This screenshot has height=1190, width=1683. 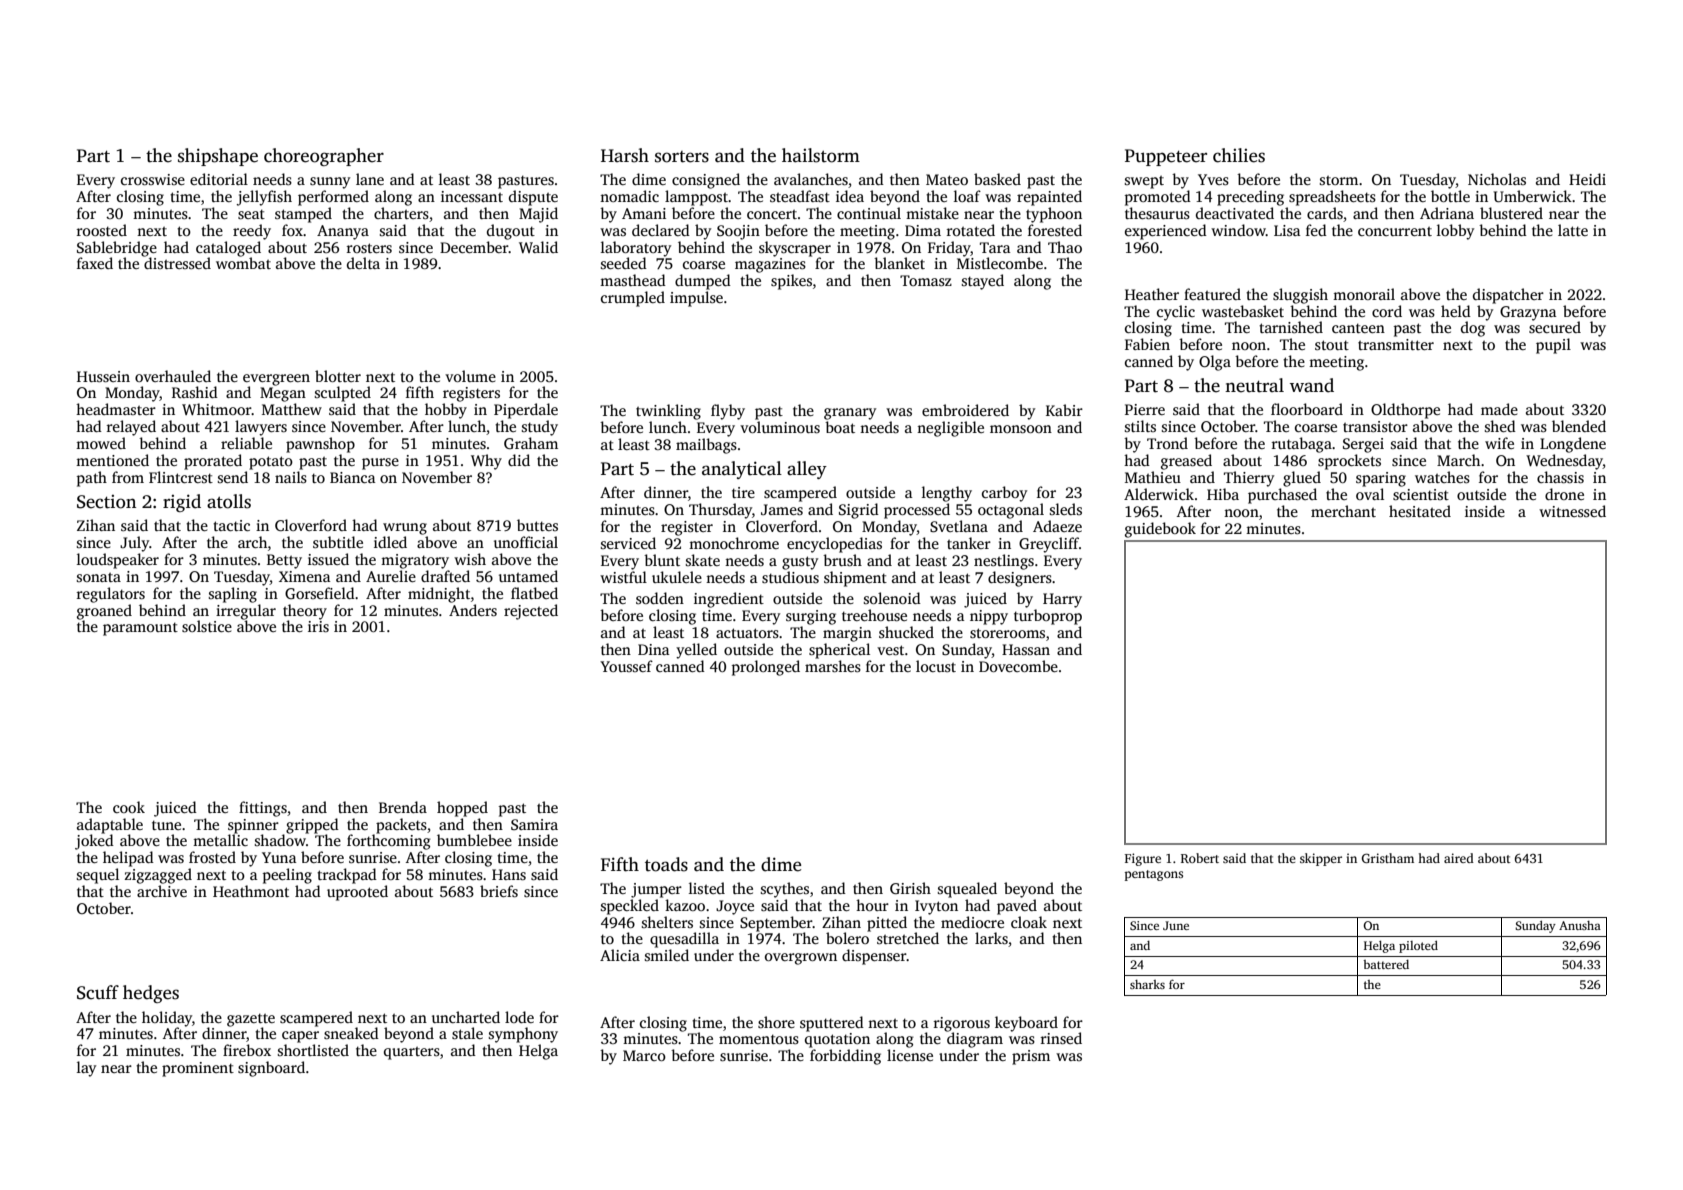 What do you see at coordinates (1420, 511) in the screenshot?
I see `hesitated` at bounding box center [1420, 511].
